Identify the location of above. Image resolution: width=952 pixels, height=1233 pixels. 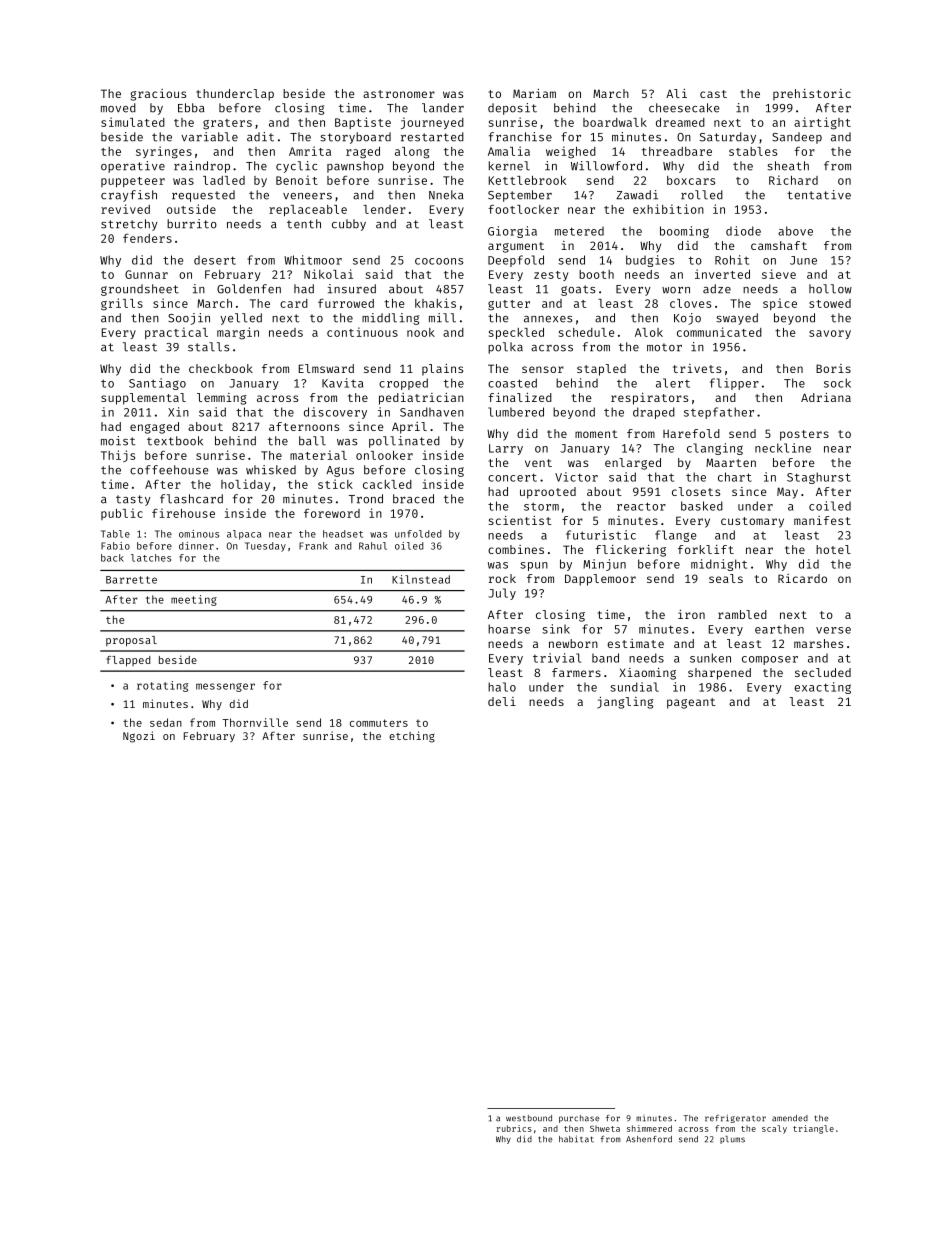
(795, 231).
